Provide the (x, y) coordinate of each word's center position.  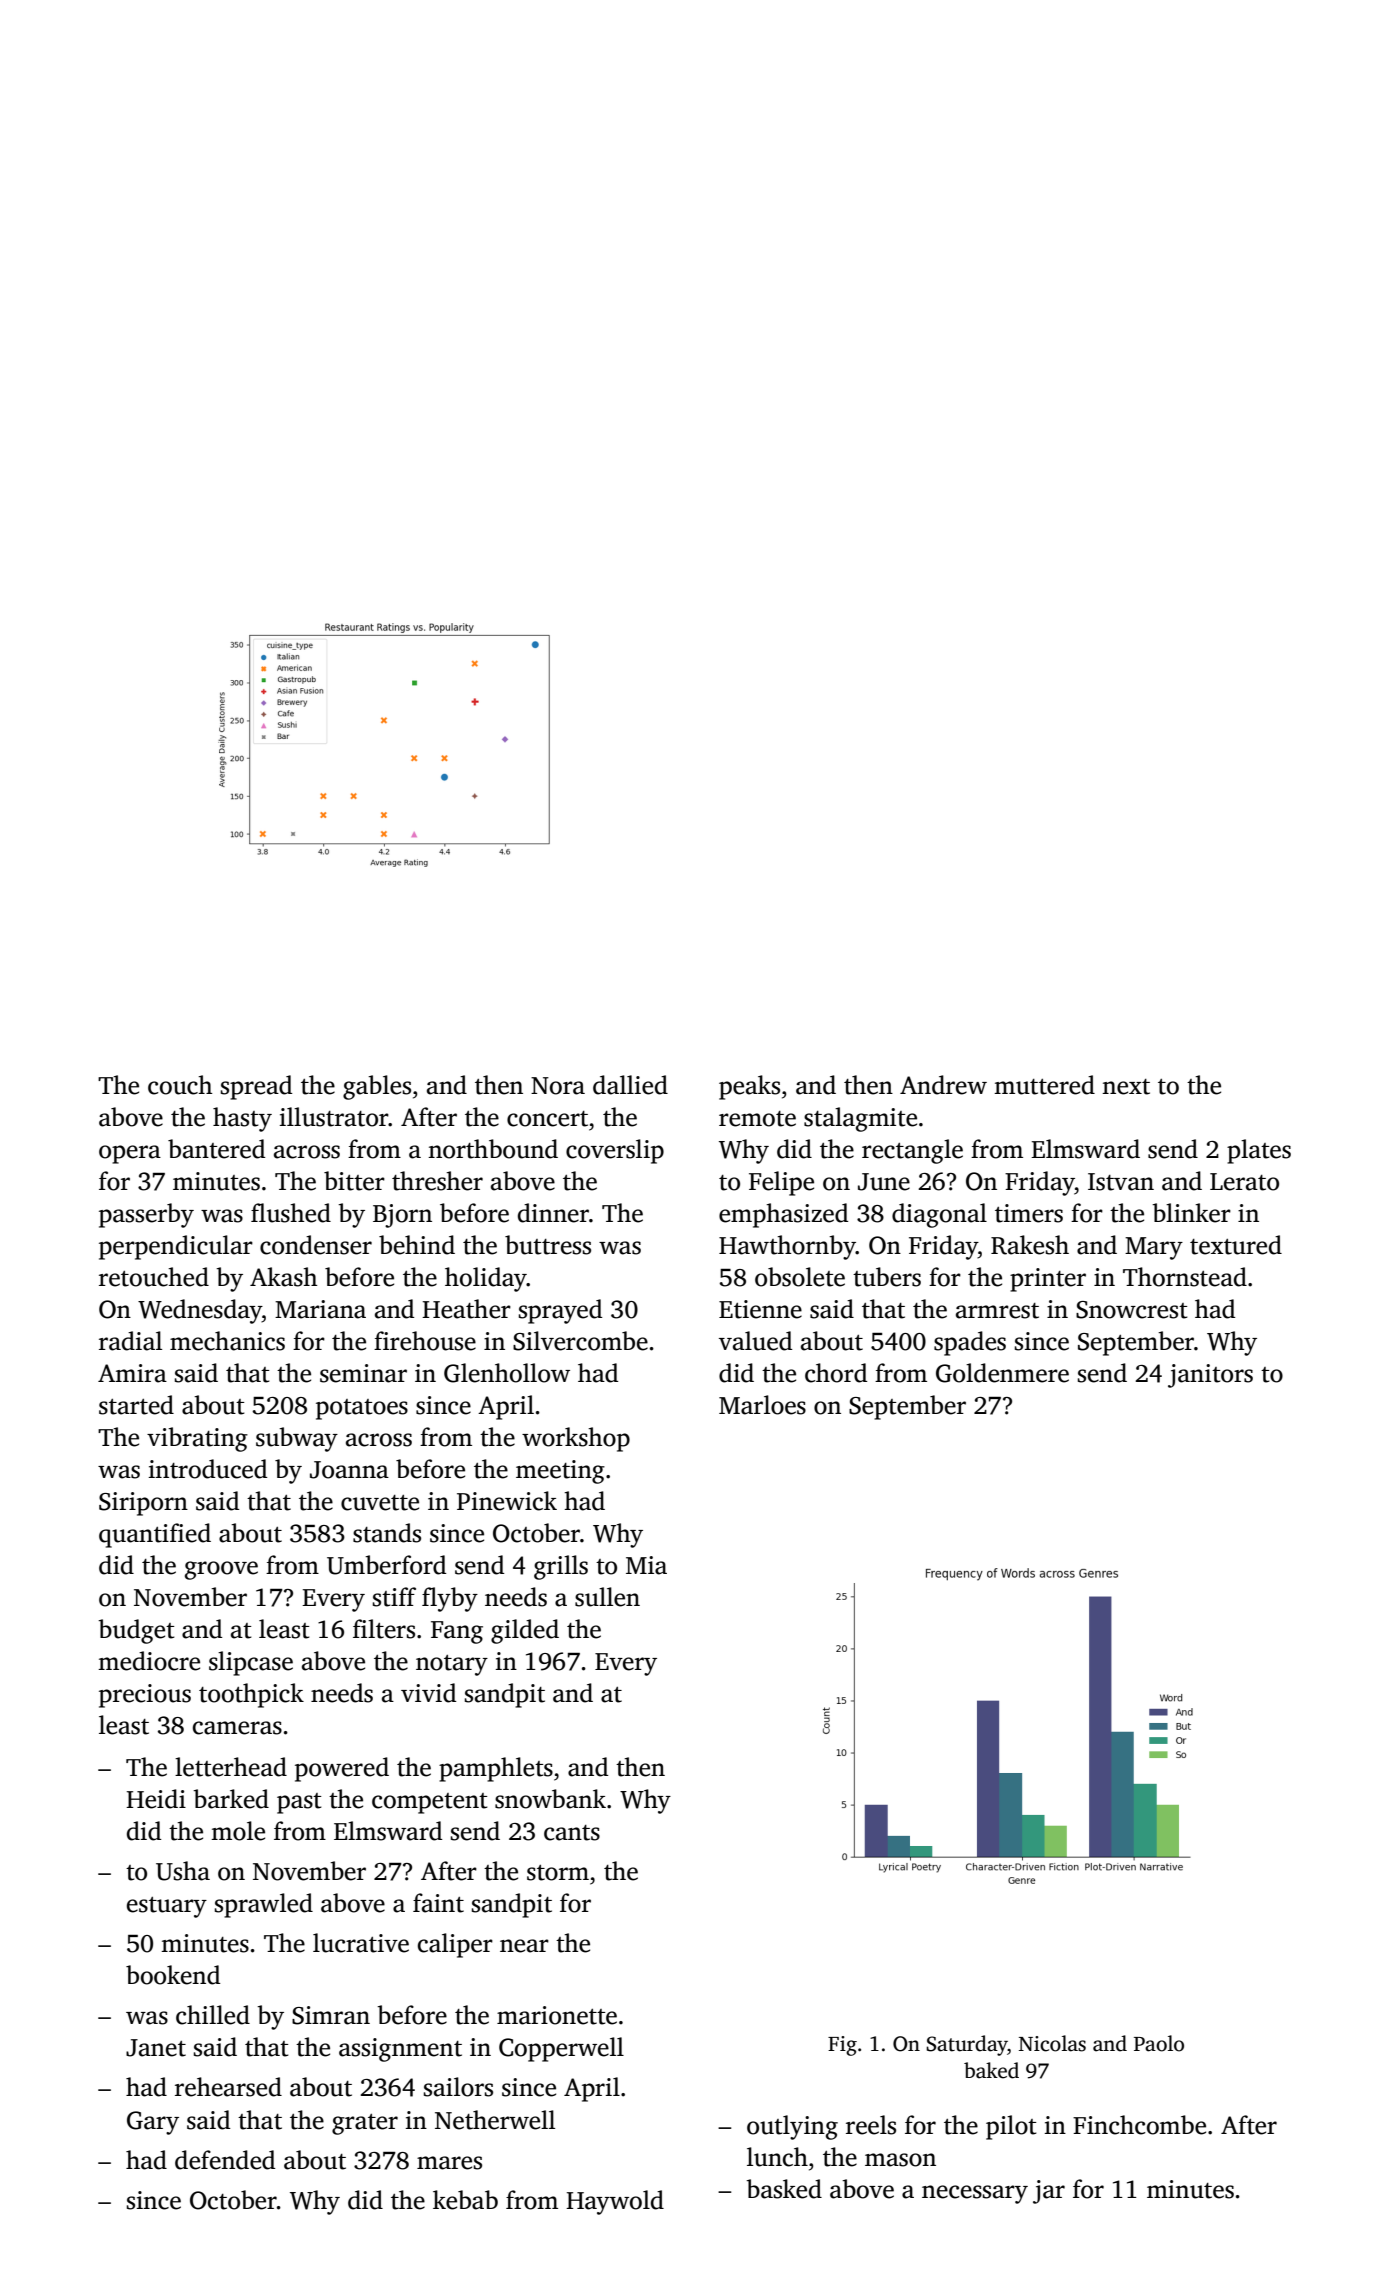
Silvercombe (580, 1341)
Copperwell (561, 2049)
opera (130, 1154)
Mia (646, 1565)
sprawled (264, 1905)
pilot (1011, 2127)
